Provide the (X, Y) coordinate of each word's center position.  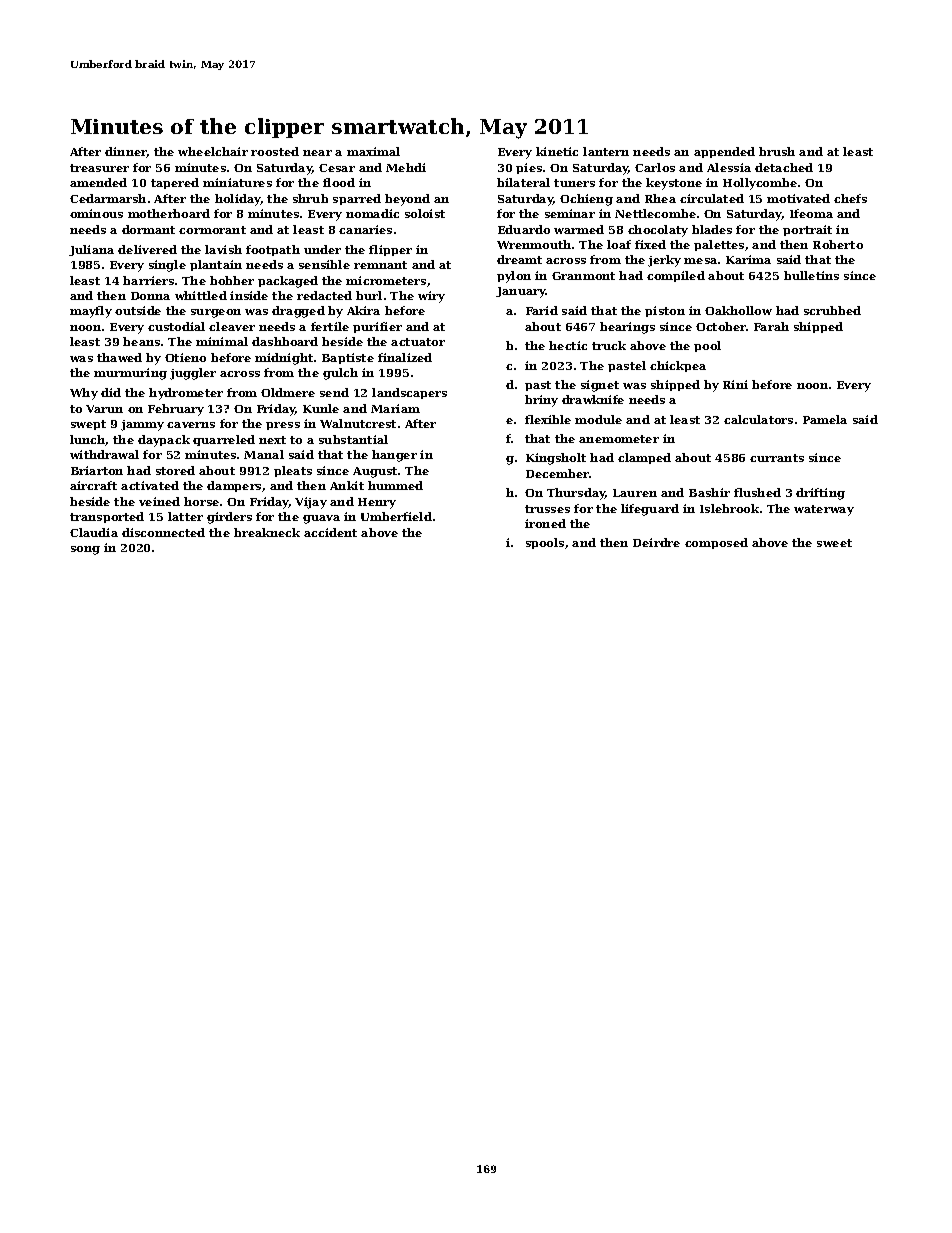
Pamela (825, 419)
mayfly (91, 312)
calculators (758, 419)
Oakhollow (738, 310)
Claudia (94, 532)
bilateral (523, 182)
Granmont (583, 276)
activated (150, 485)
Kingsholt (556, 459)
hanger (394, 456)
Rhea (660, 198)
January (521, 292)
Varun (104, 409)
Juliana (91, 250)
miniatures (237, 182)
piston (665, 311)
